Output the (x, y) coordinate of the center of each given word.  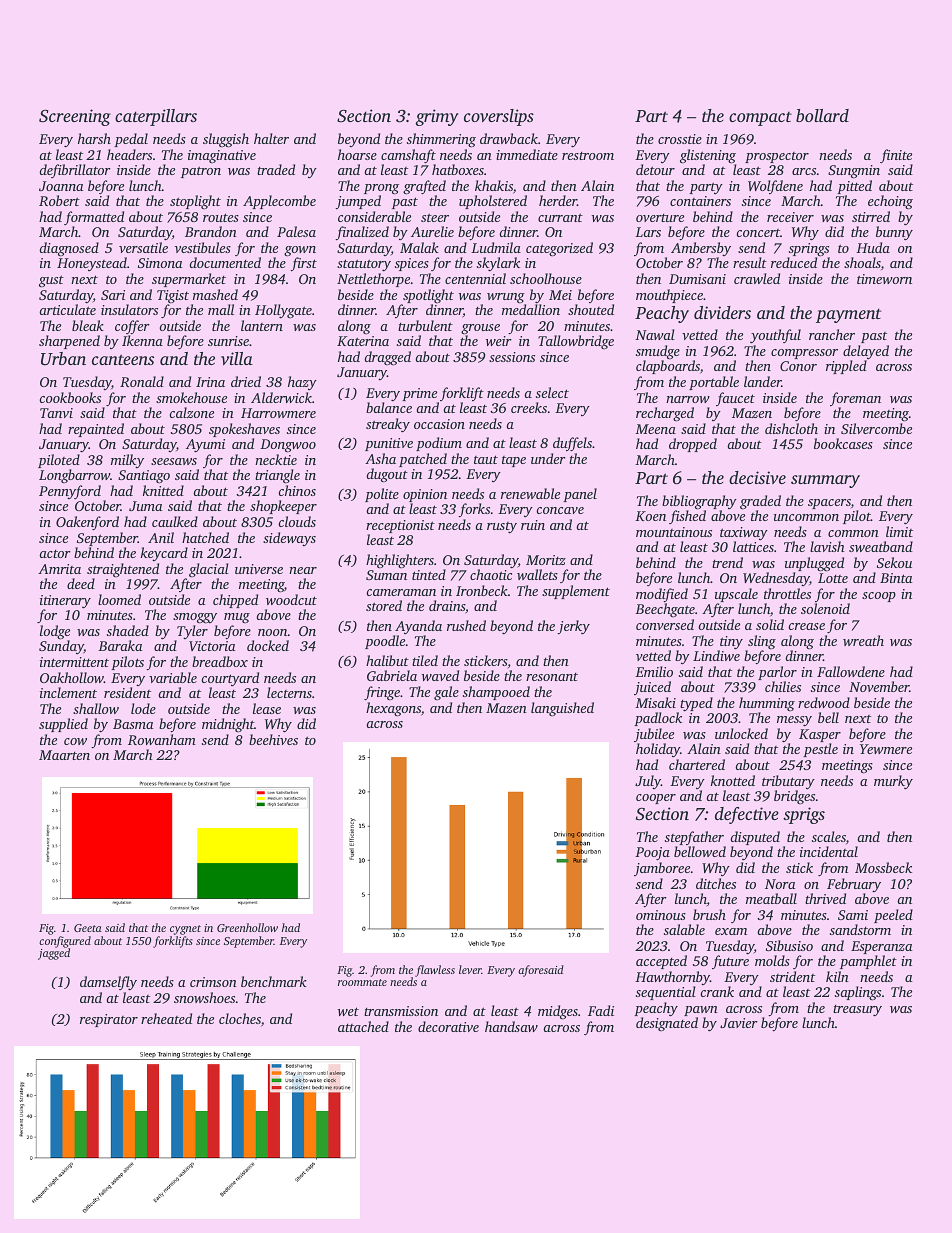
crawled (757, 278)
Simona (160, 263)
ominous (661, 915)
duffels (572, 444)
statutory (364, 265)
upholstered (493, 202)
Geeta (88, 928)
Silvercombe (876, 428)
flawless (435, 971)
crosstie (680, 139)
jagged (54, 954)
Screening (75, 117)
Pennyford (70, 492)
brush (709, 914)
